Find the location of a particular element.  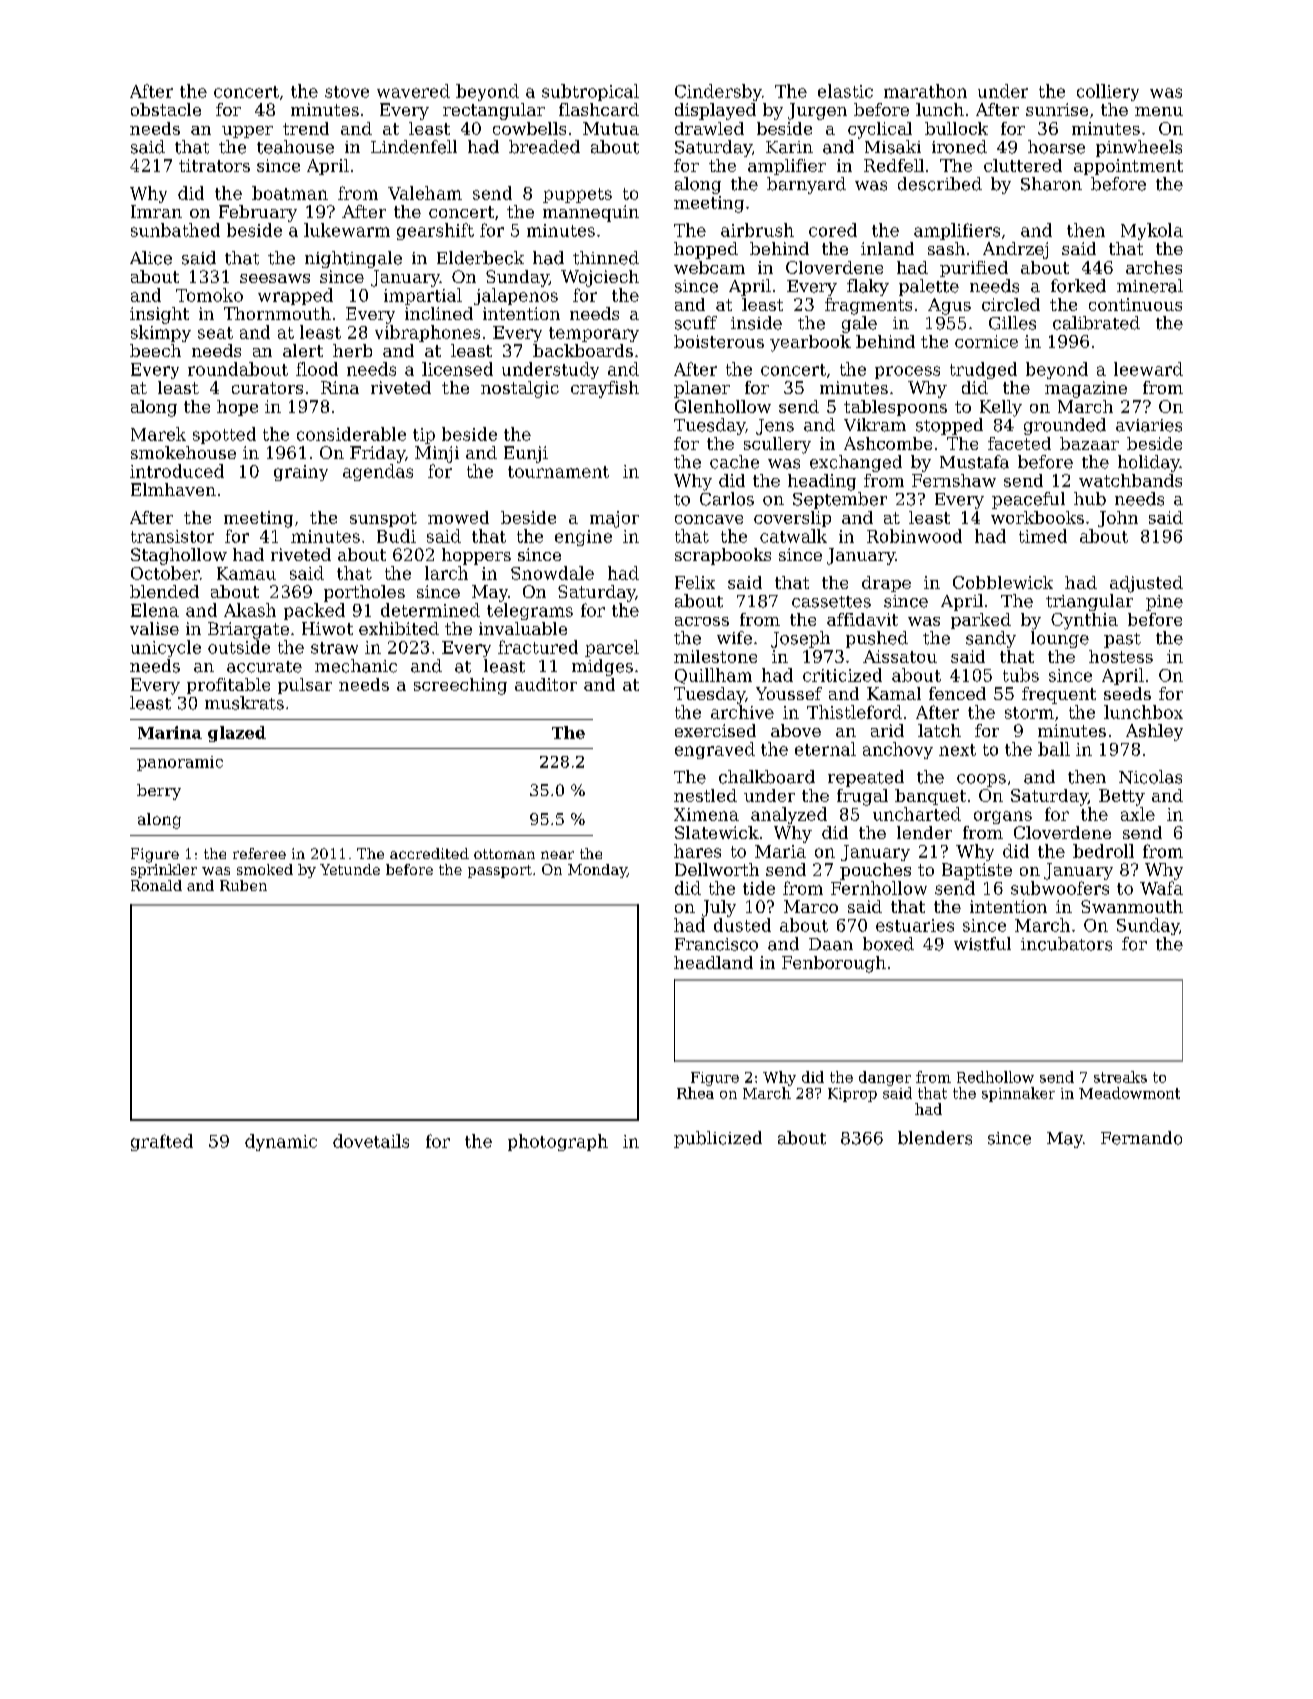

Imran is located at coordinates (156, 211).
